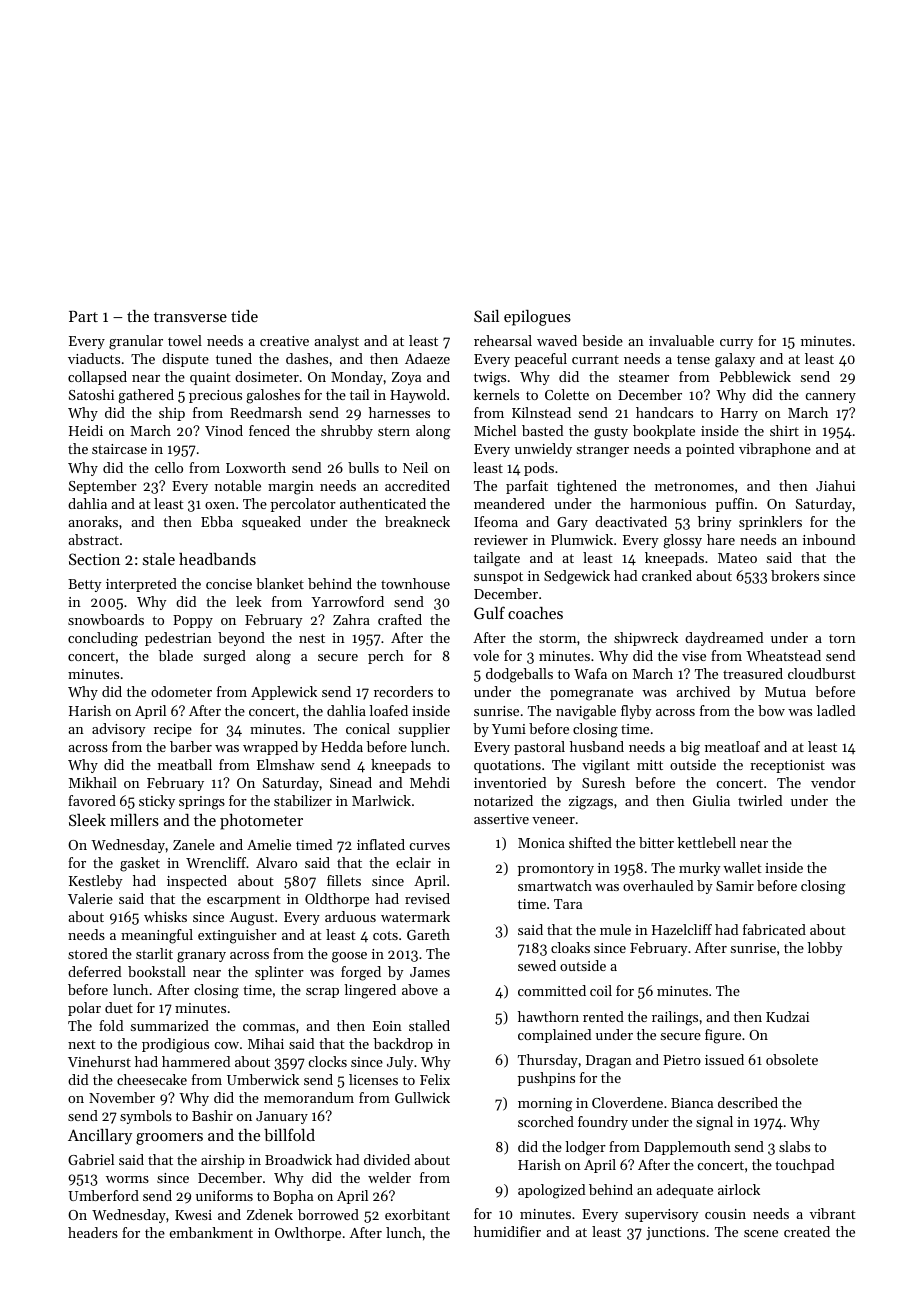  What do you see at coordinates (787, 1016) in the image?
I see `Kudzai` at bounding box center [787, 1016].
